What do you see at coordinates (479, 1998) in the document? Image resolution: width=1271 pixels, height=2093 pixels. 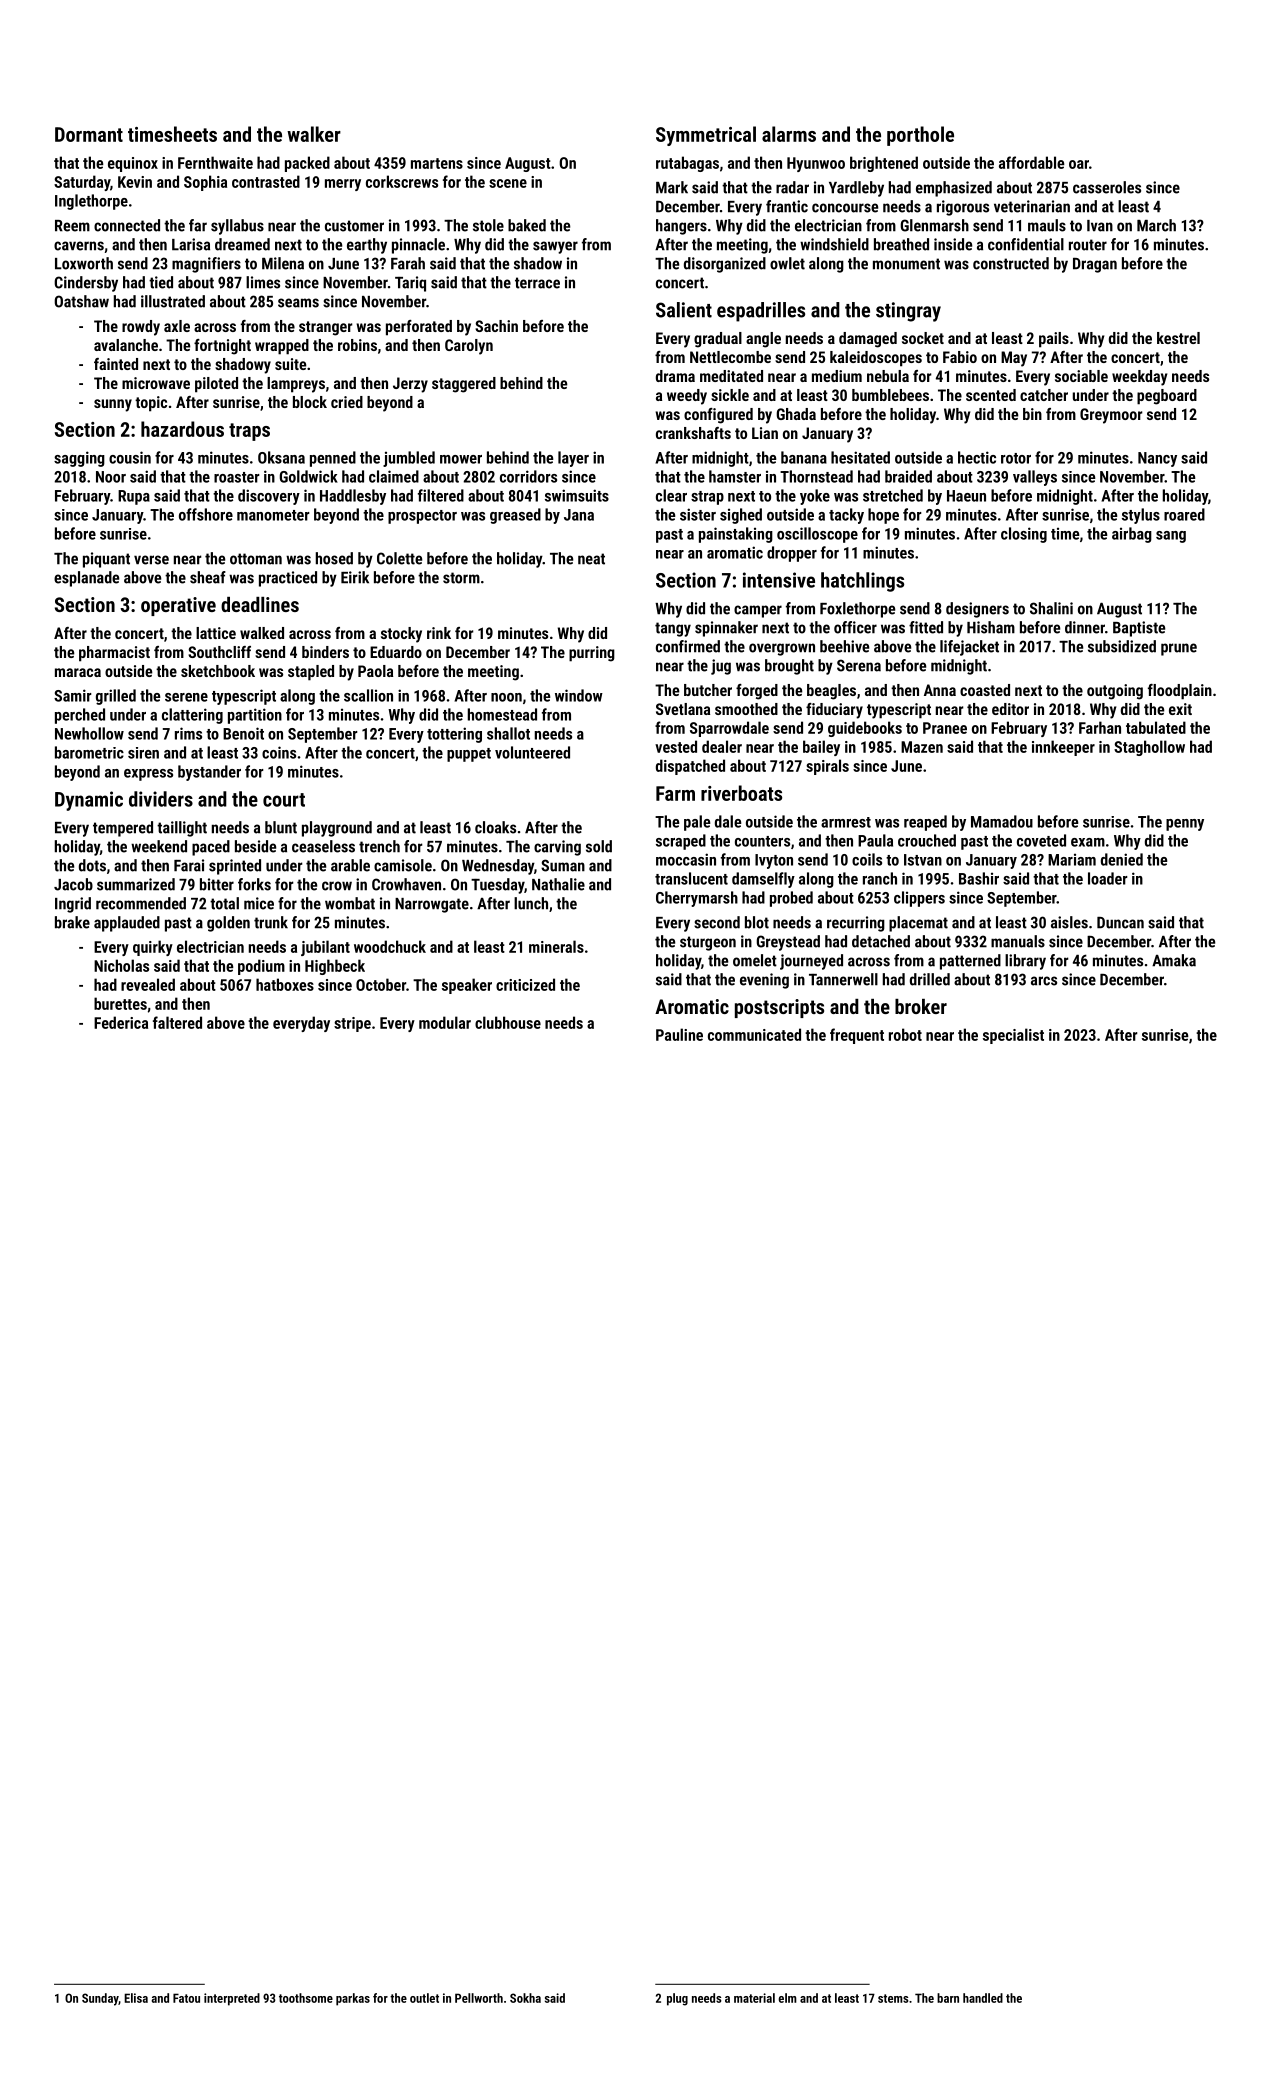 I see `Pellworth` at bounding box center [479, 1998].
